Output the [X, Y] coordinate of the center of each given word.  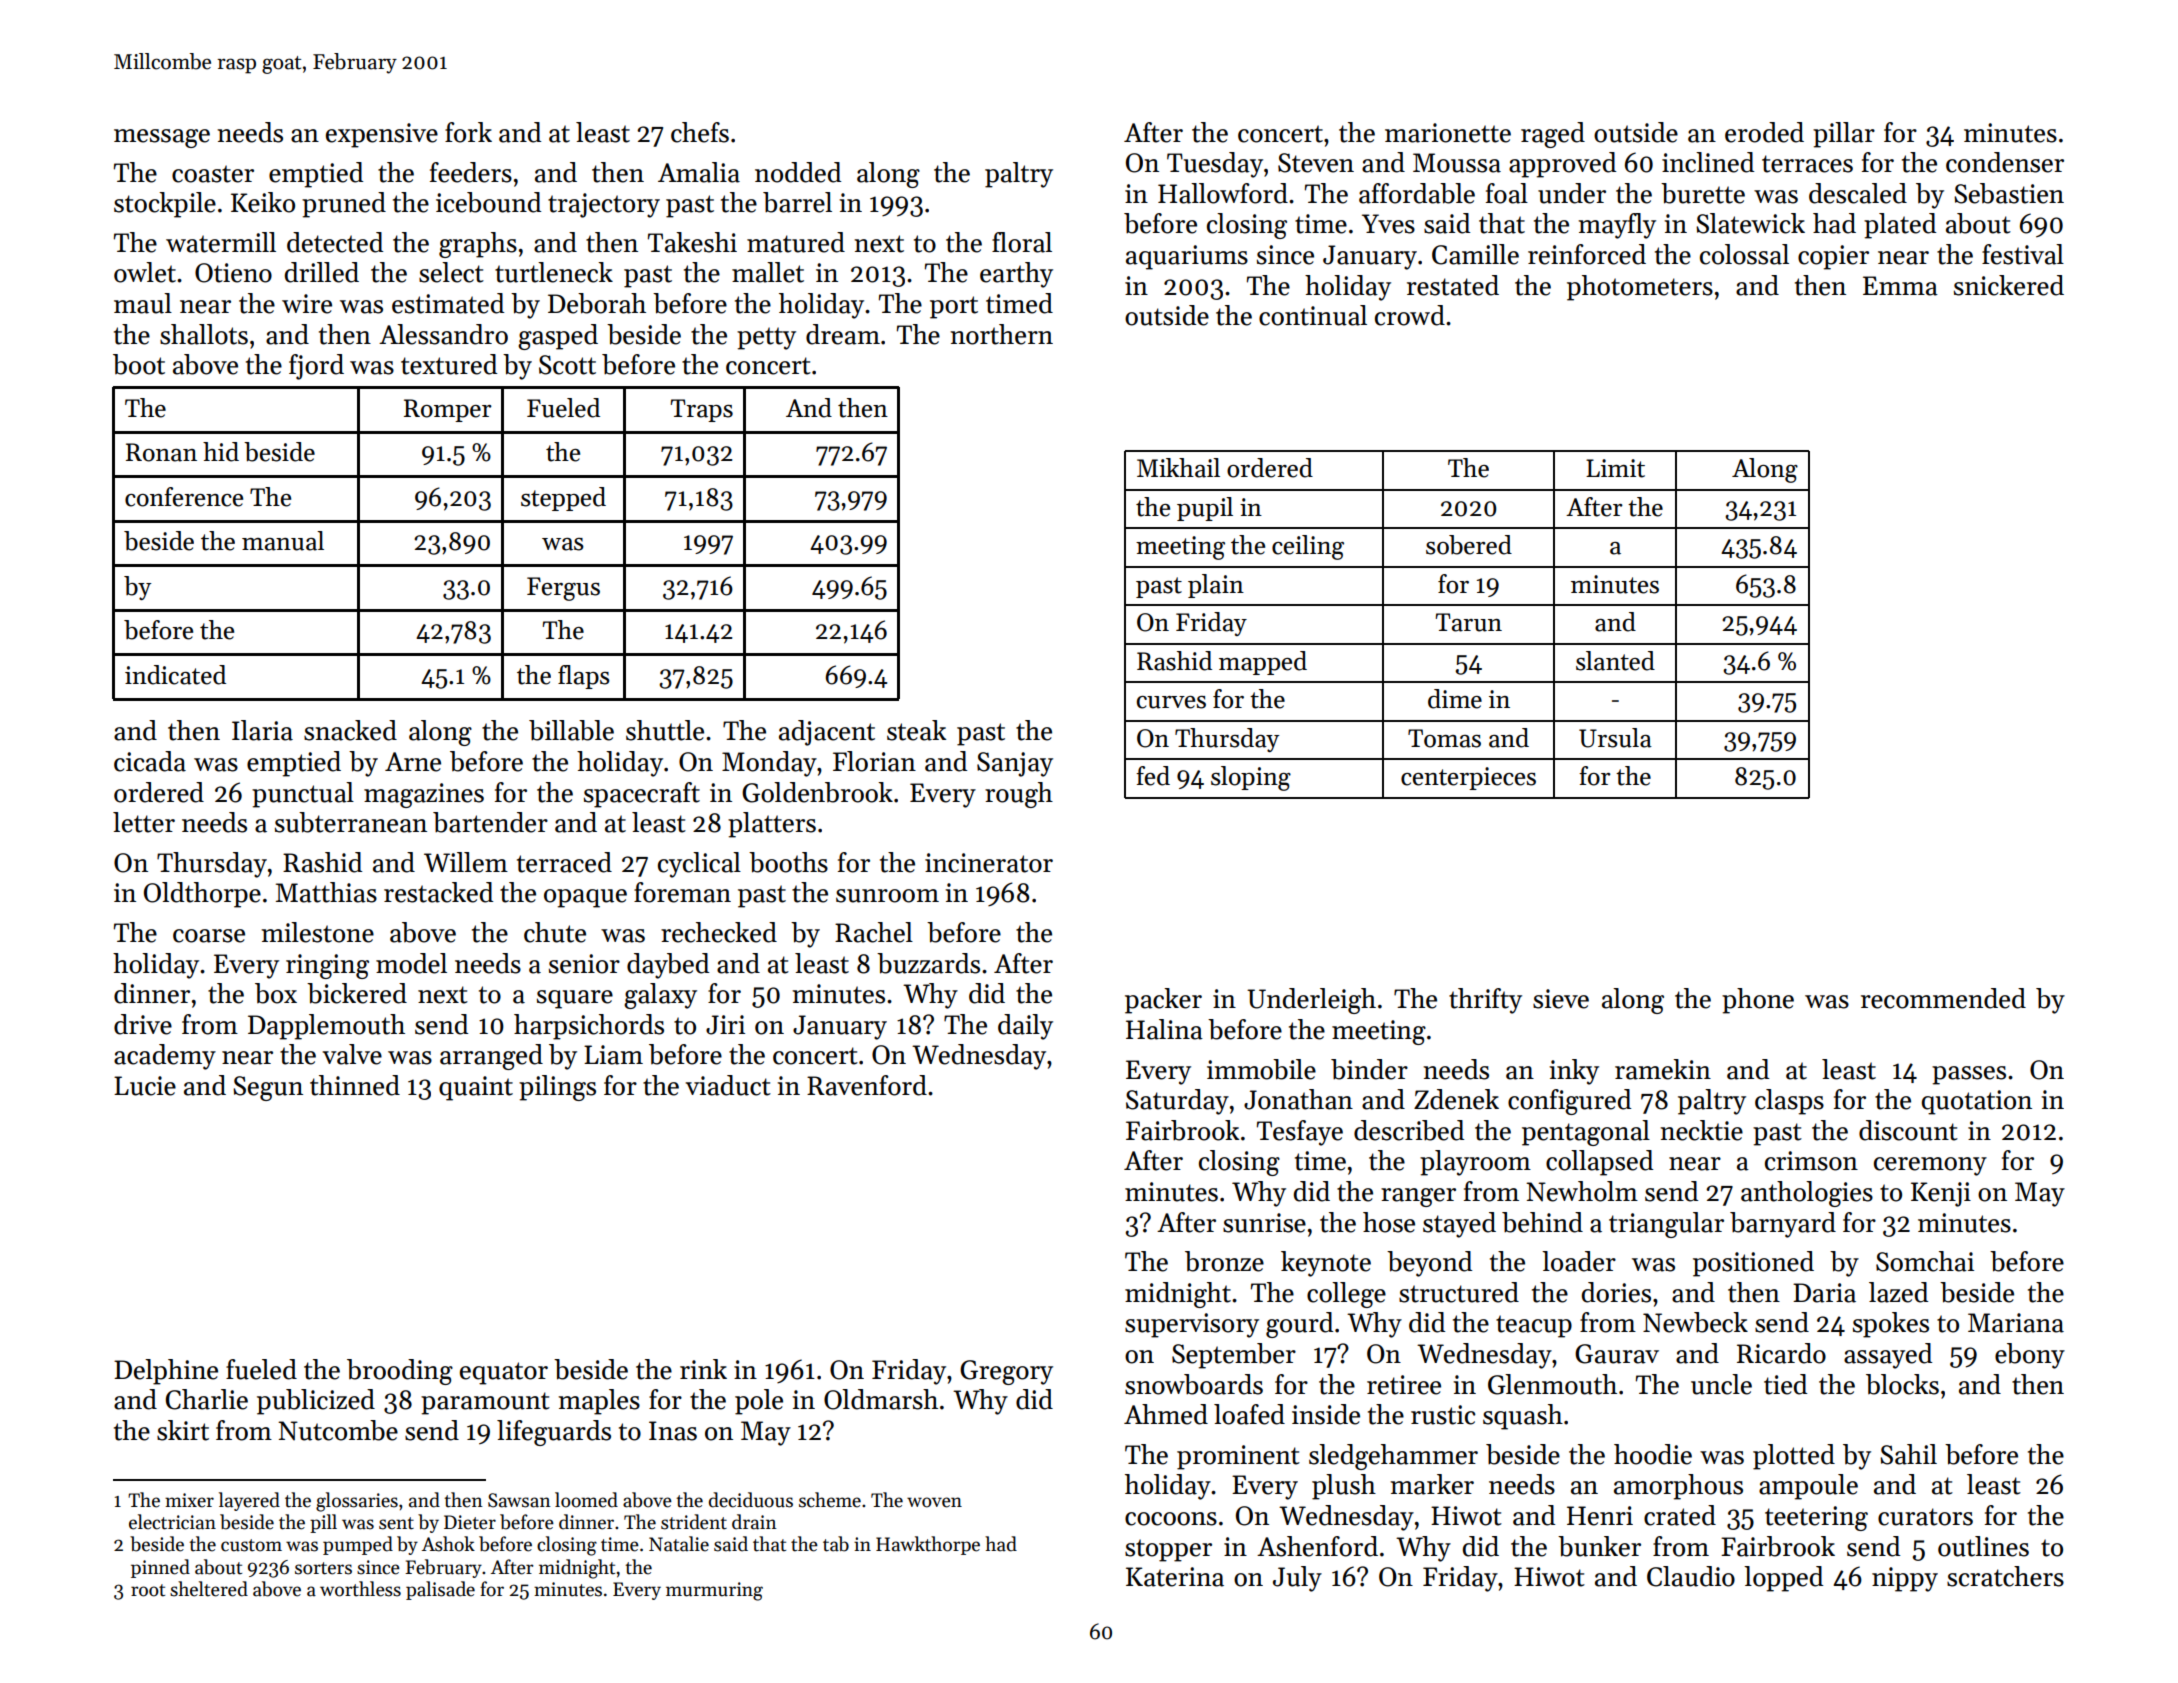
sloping [1251, 778]
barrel [797, 202]
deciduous [751, 1500]
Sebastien [2009, 193]
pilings [557, 1088]
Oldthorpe [202, 895]
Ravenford [867, 1085]
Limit [1615, 468]
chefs [700, 132]
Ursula [1615, 738]
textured [449, 364]
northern [1001, 334]
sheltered [209, 1589]
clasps [1789, 1102]
